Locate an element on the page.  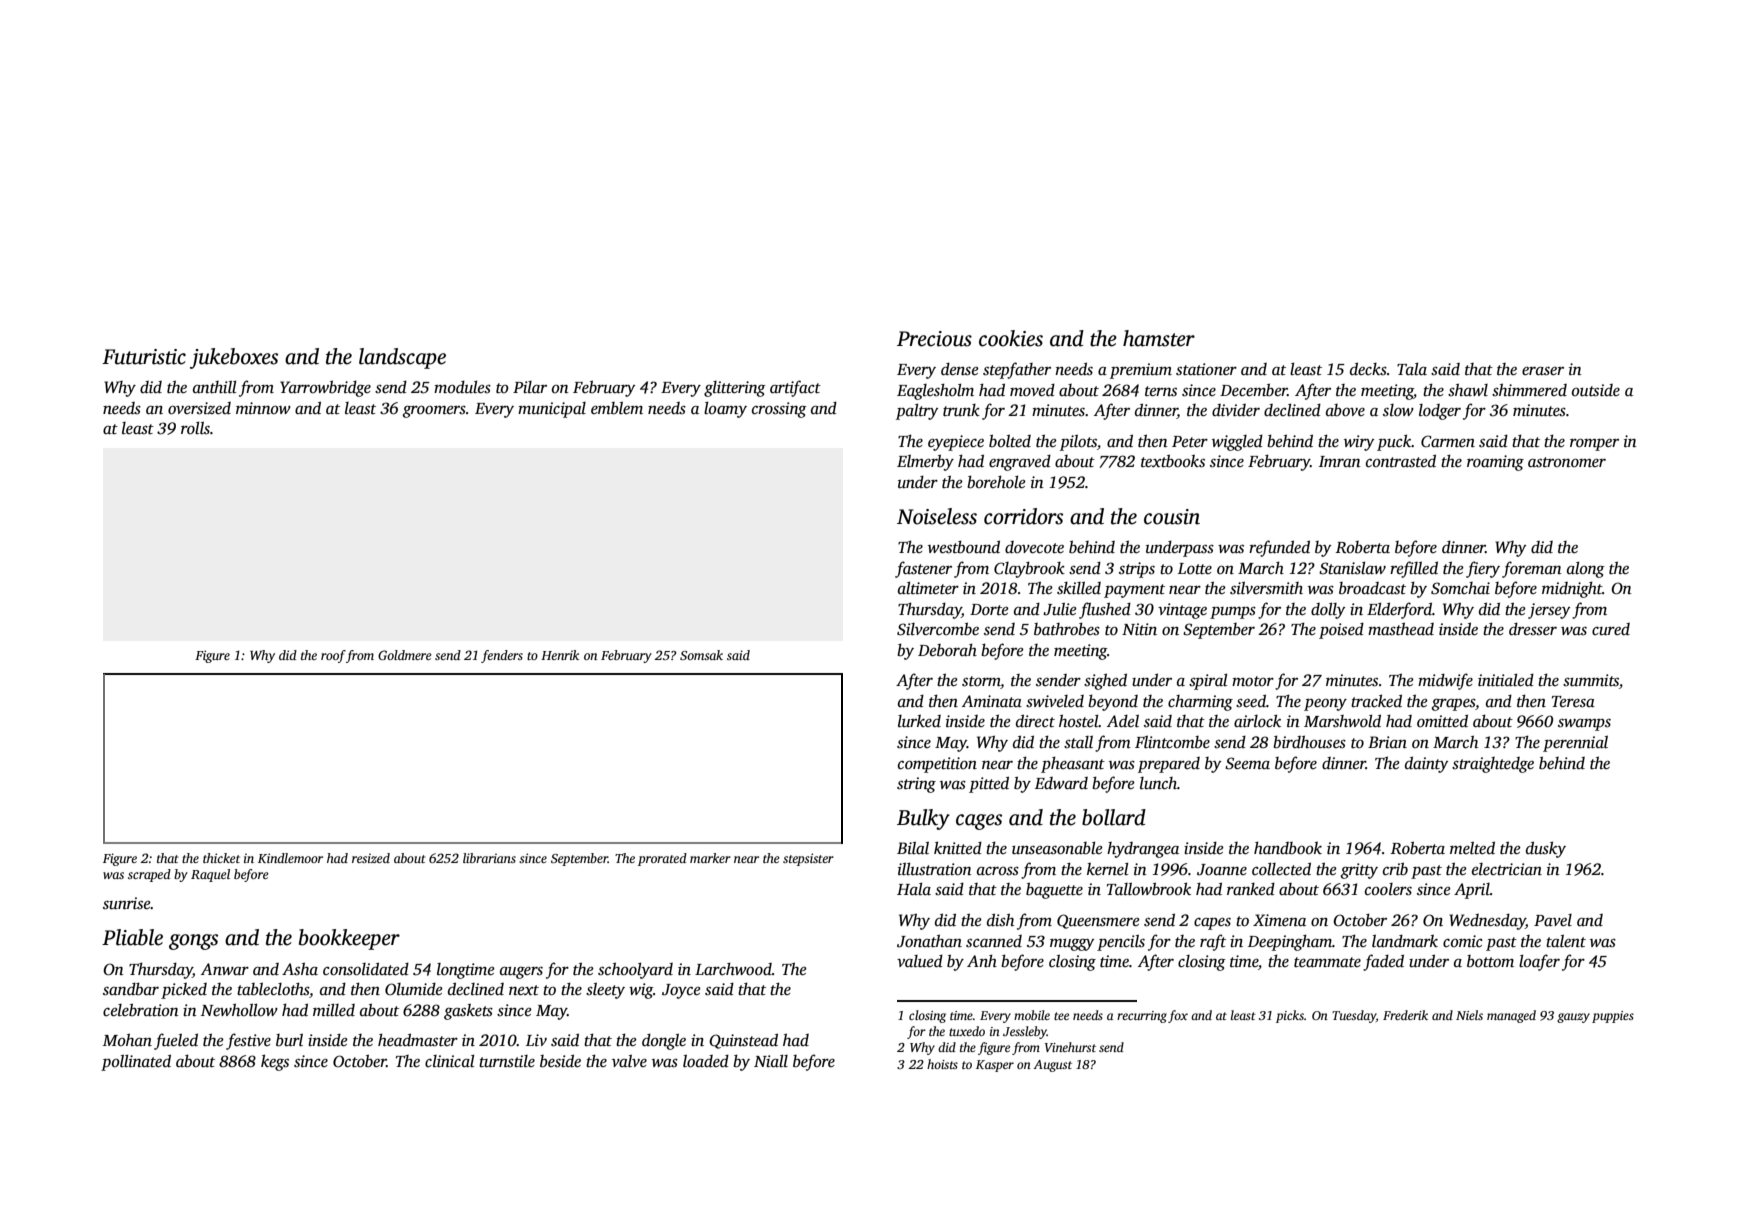
pollinated is located at coordinates (136, 1062).
